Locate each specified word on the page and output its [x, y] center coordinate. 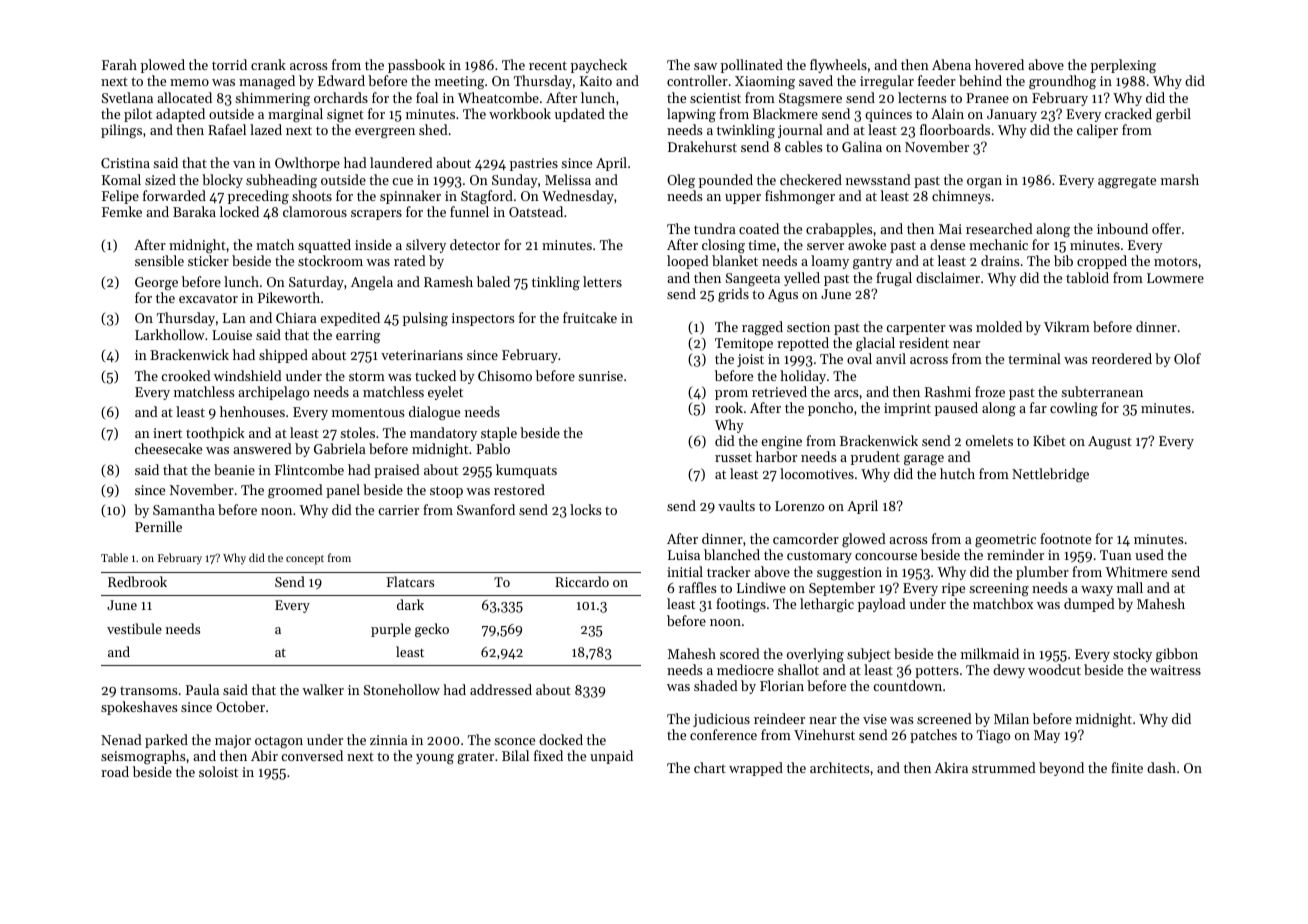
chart [710, 767]
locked [239, 211]
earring [358, 337]
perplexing [1123, 66]
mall [1130, 587]
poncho [830, 409]
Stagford [487, 197]
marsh [1180, 179]
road [115, 771]
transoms [148, 690]
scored [740, 653]
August [1110, 443]
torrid [229, 64]
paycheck [599, 66]
